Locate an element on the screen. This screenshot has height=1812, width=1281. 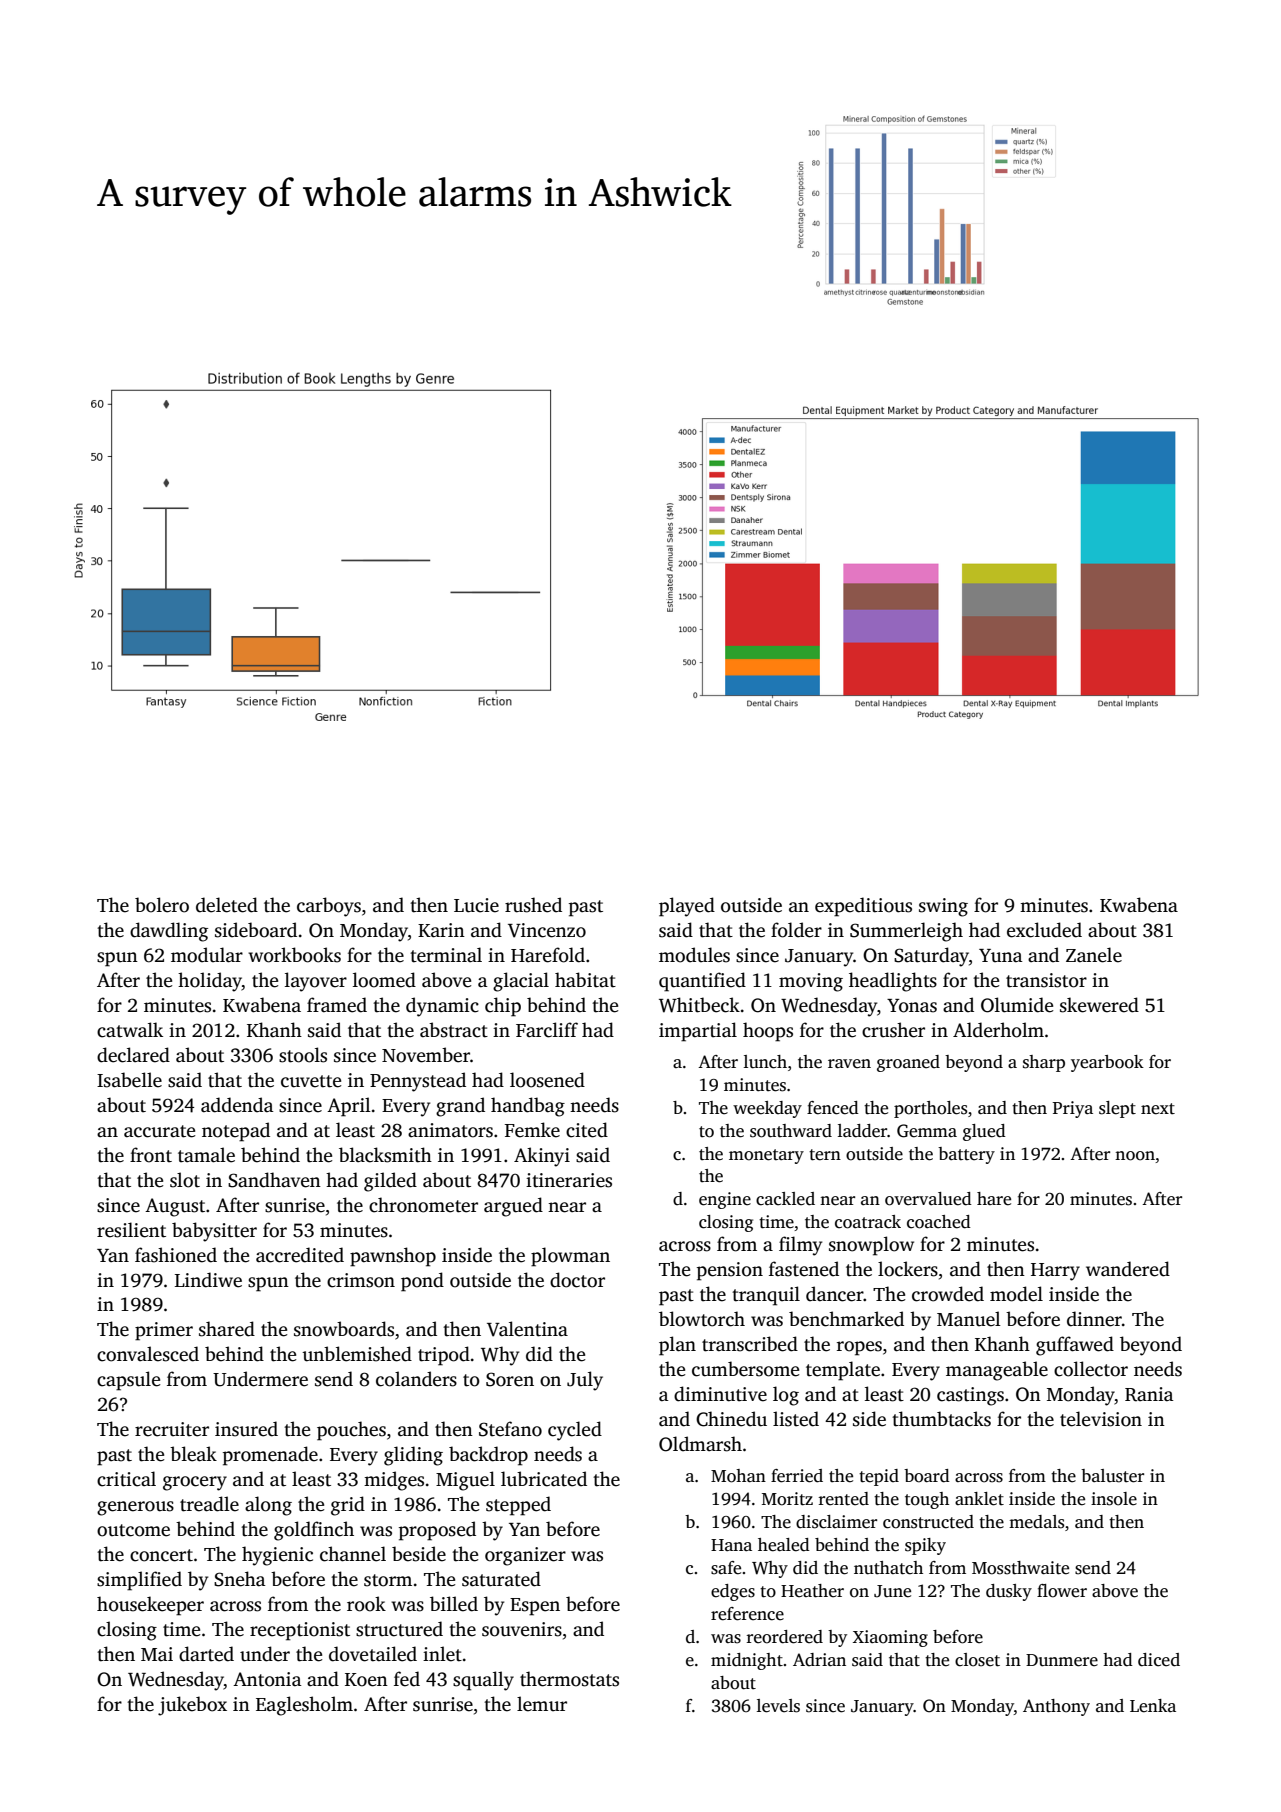
glacial is located at coordinates (521, 982).
